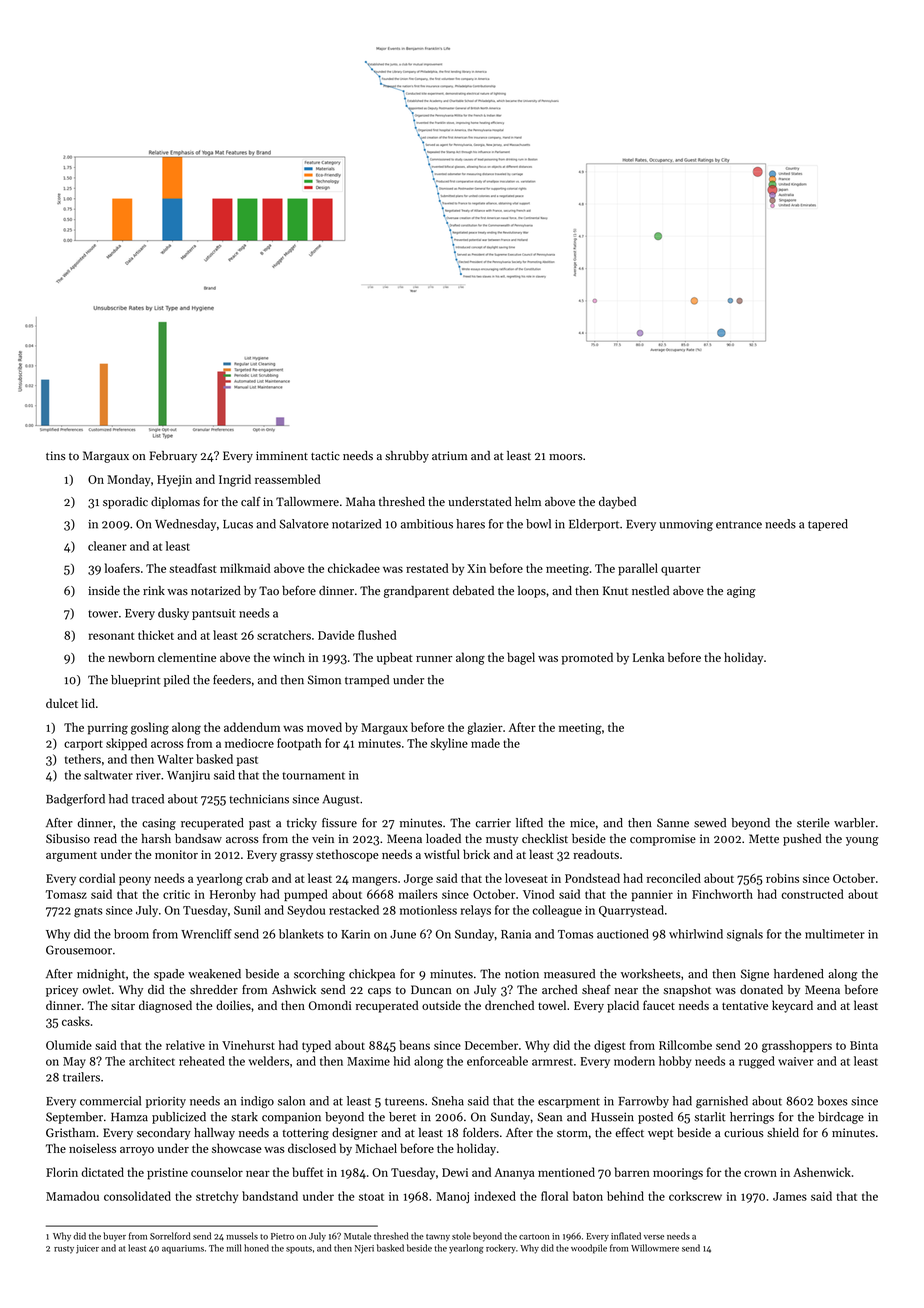 The image size is (924, 1308). What do you see at coordinates (299, 1250) in the screenshot?
I see `spouts` at bounding box center [299, 1250].
